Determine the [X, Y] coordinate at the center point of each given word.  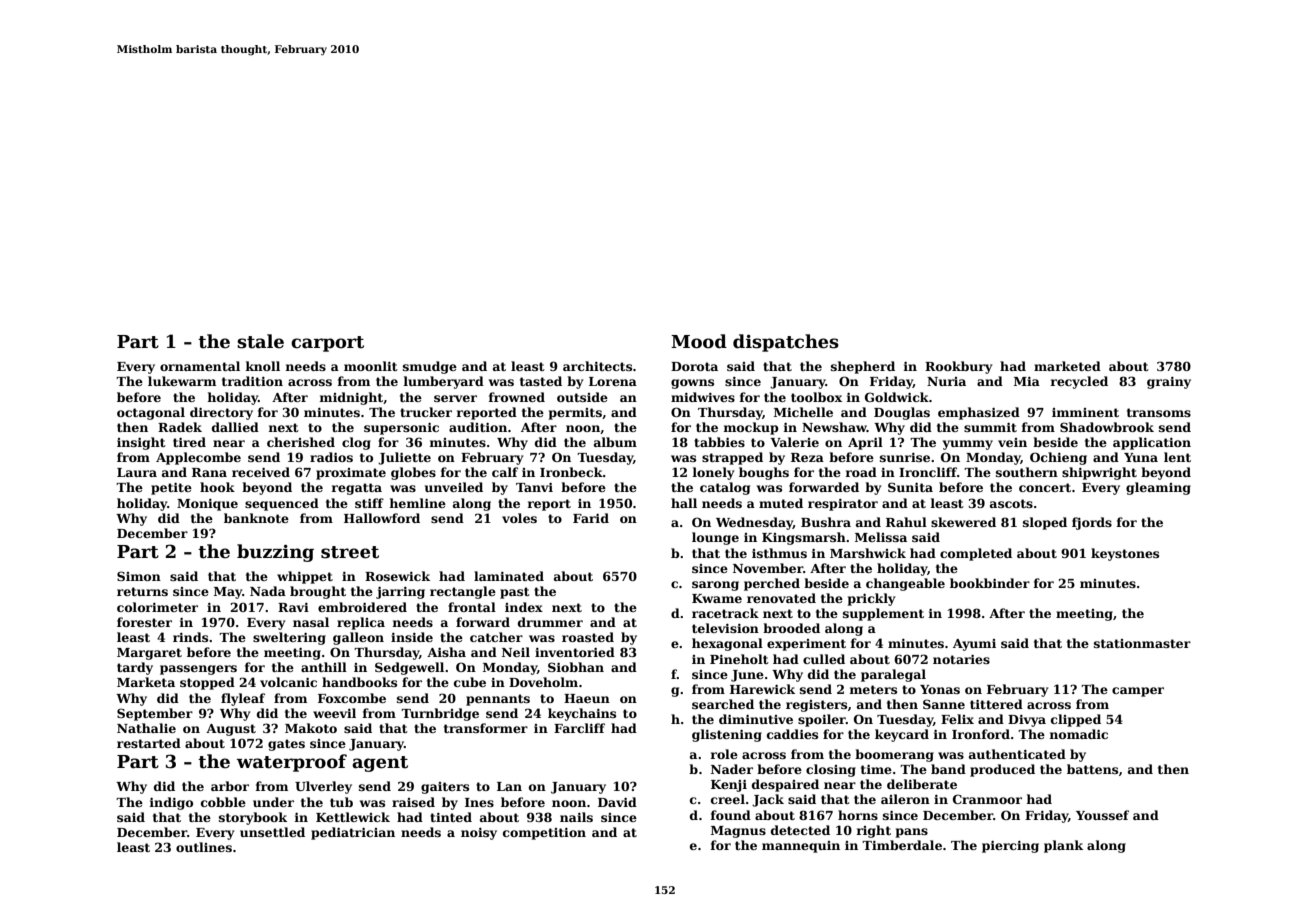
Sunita [910, 487]
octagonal [151, 413]
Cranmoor [987, 799]
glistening [727, 735]
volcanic [288, 682]
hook [217, 487]
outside [582, 397]
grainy [1169, 383]
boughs [764, 473]
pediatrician [353, 833]
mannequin [801, 847]
